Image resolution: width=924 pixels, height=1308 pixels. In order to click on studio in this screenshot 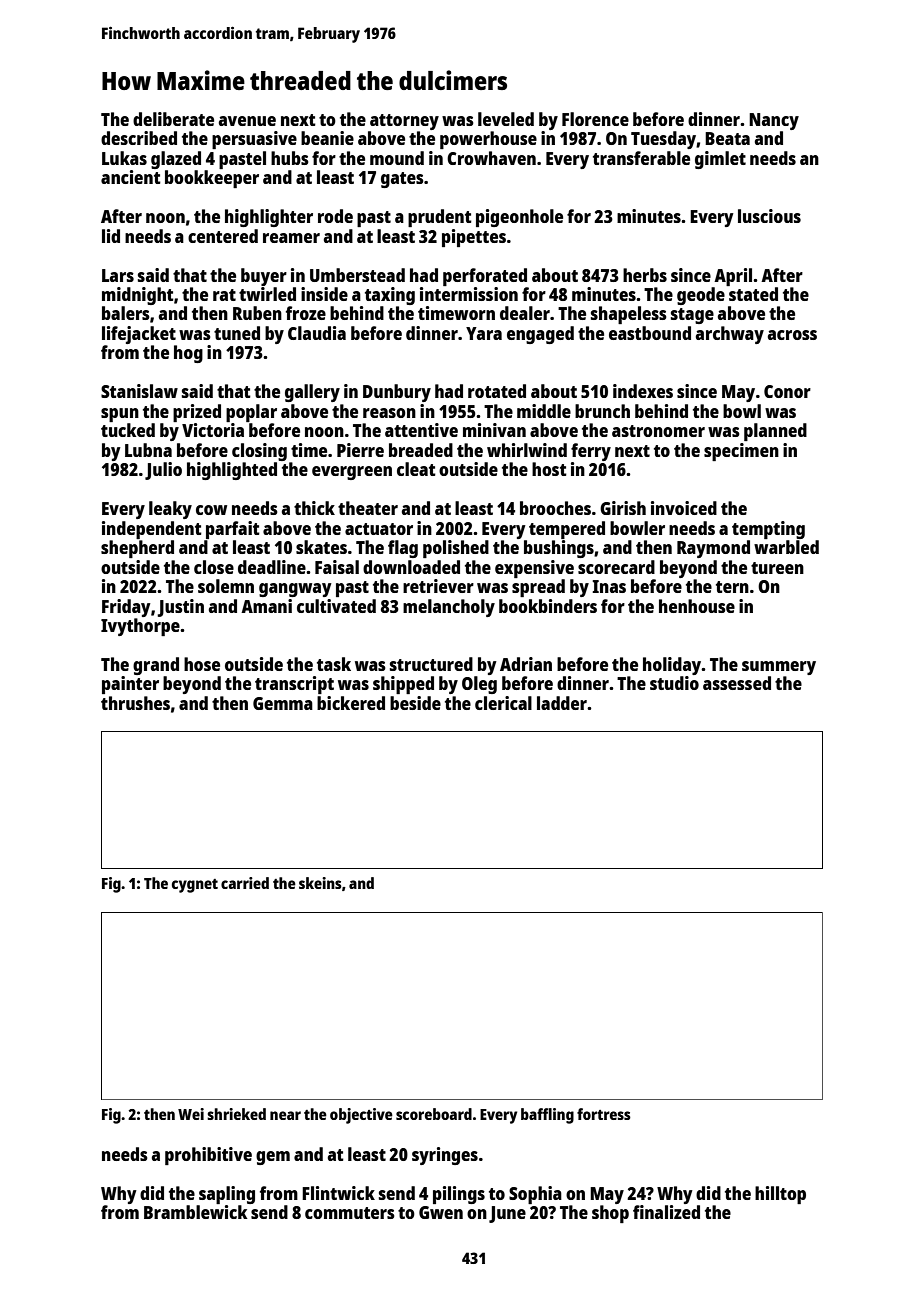, I will do `click(674, 683)`.
